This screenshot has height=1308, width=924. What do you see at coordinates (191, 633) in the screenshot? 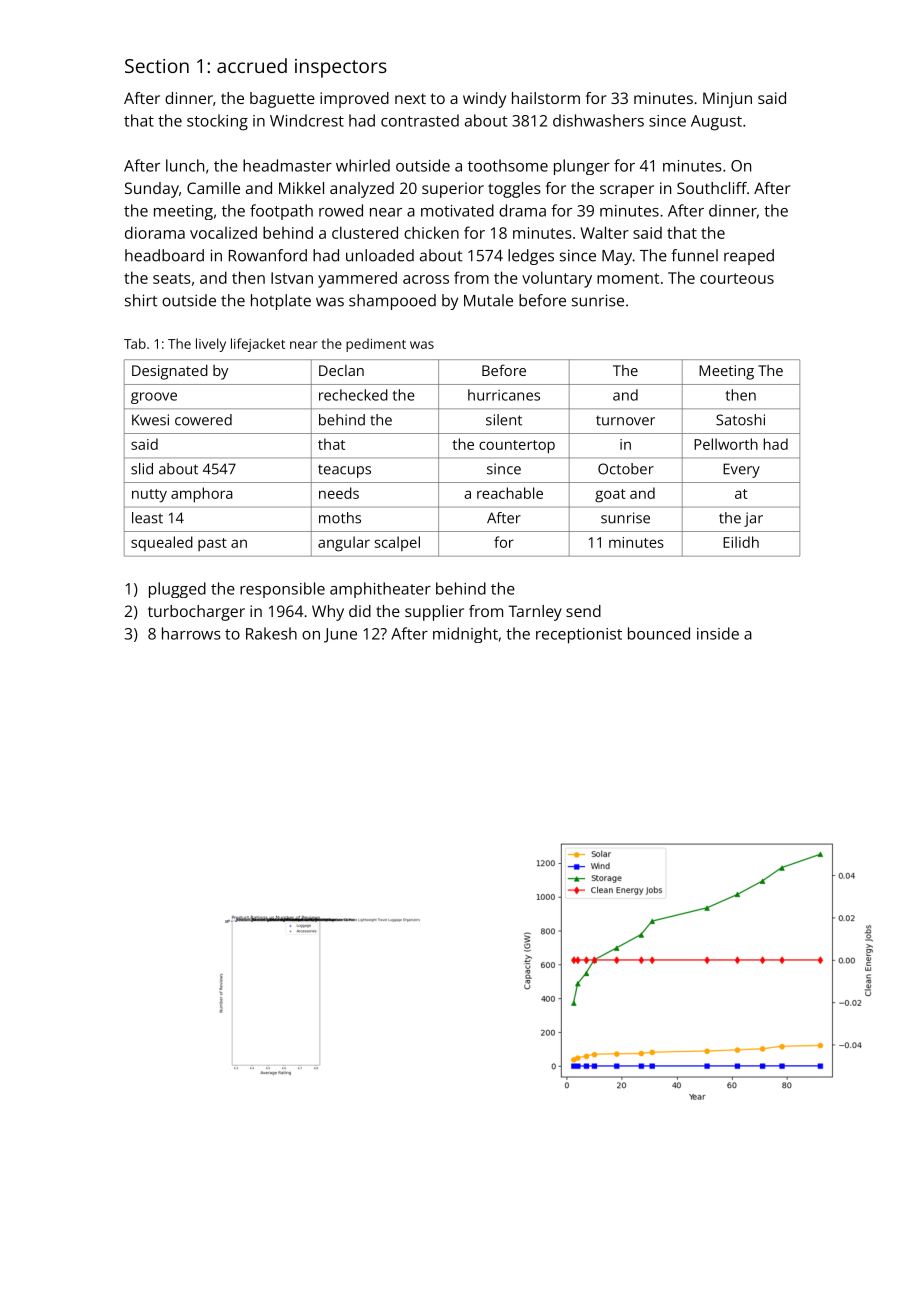
I see `harrows` at bounding box center [191, 633].
